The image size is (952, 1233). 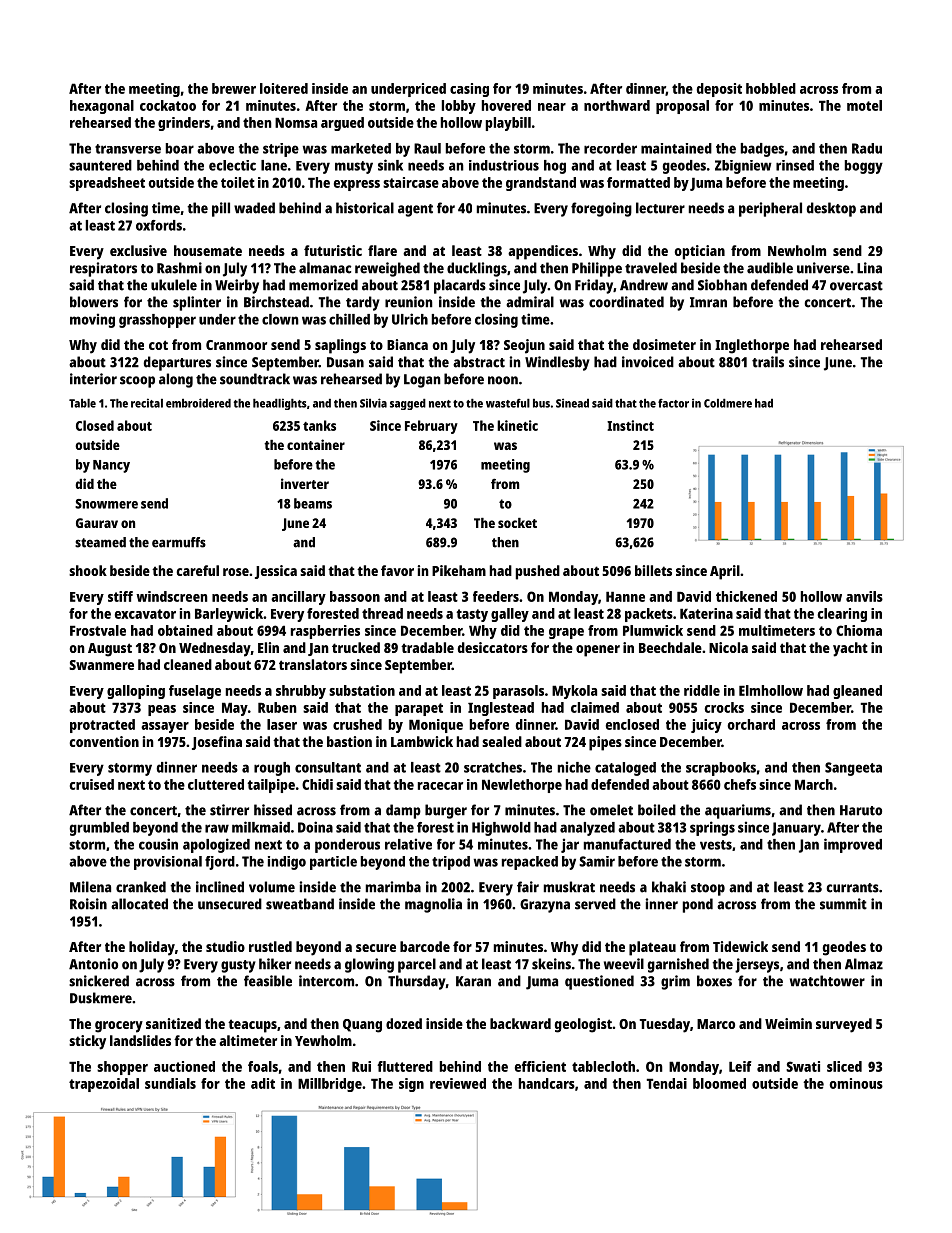 I want to click on northward, so click(x=617, y=105).
